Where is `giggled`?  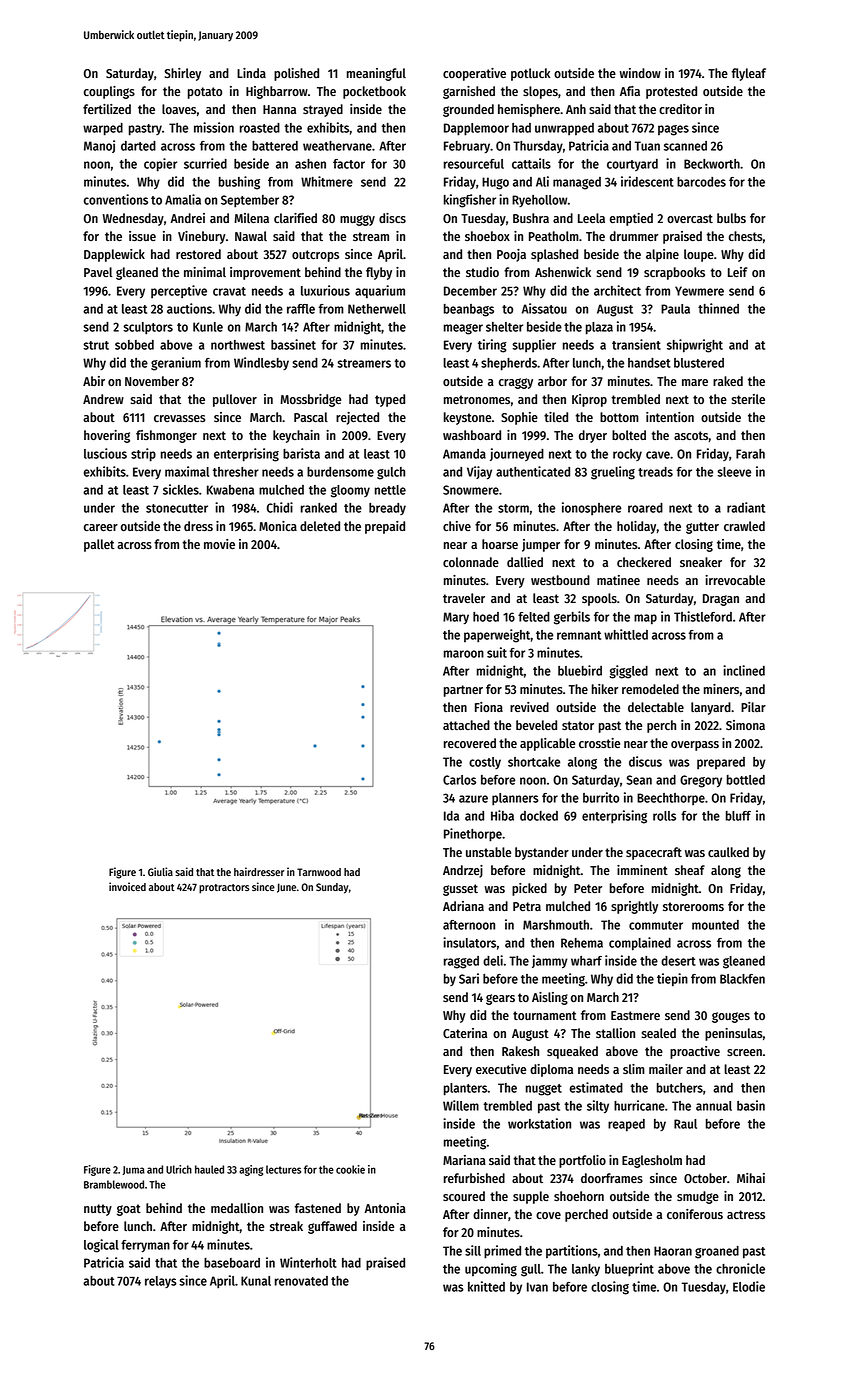
giggled is located at coordinates (628, 672).
